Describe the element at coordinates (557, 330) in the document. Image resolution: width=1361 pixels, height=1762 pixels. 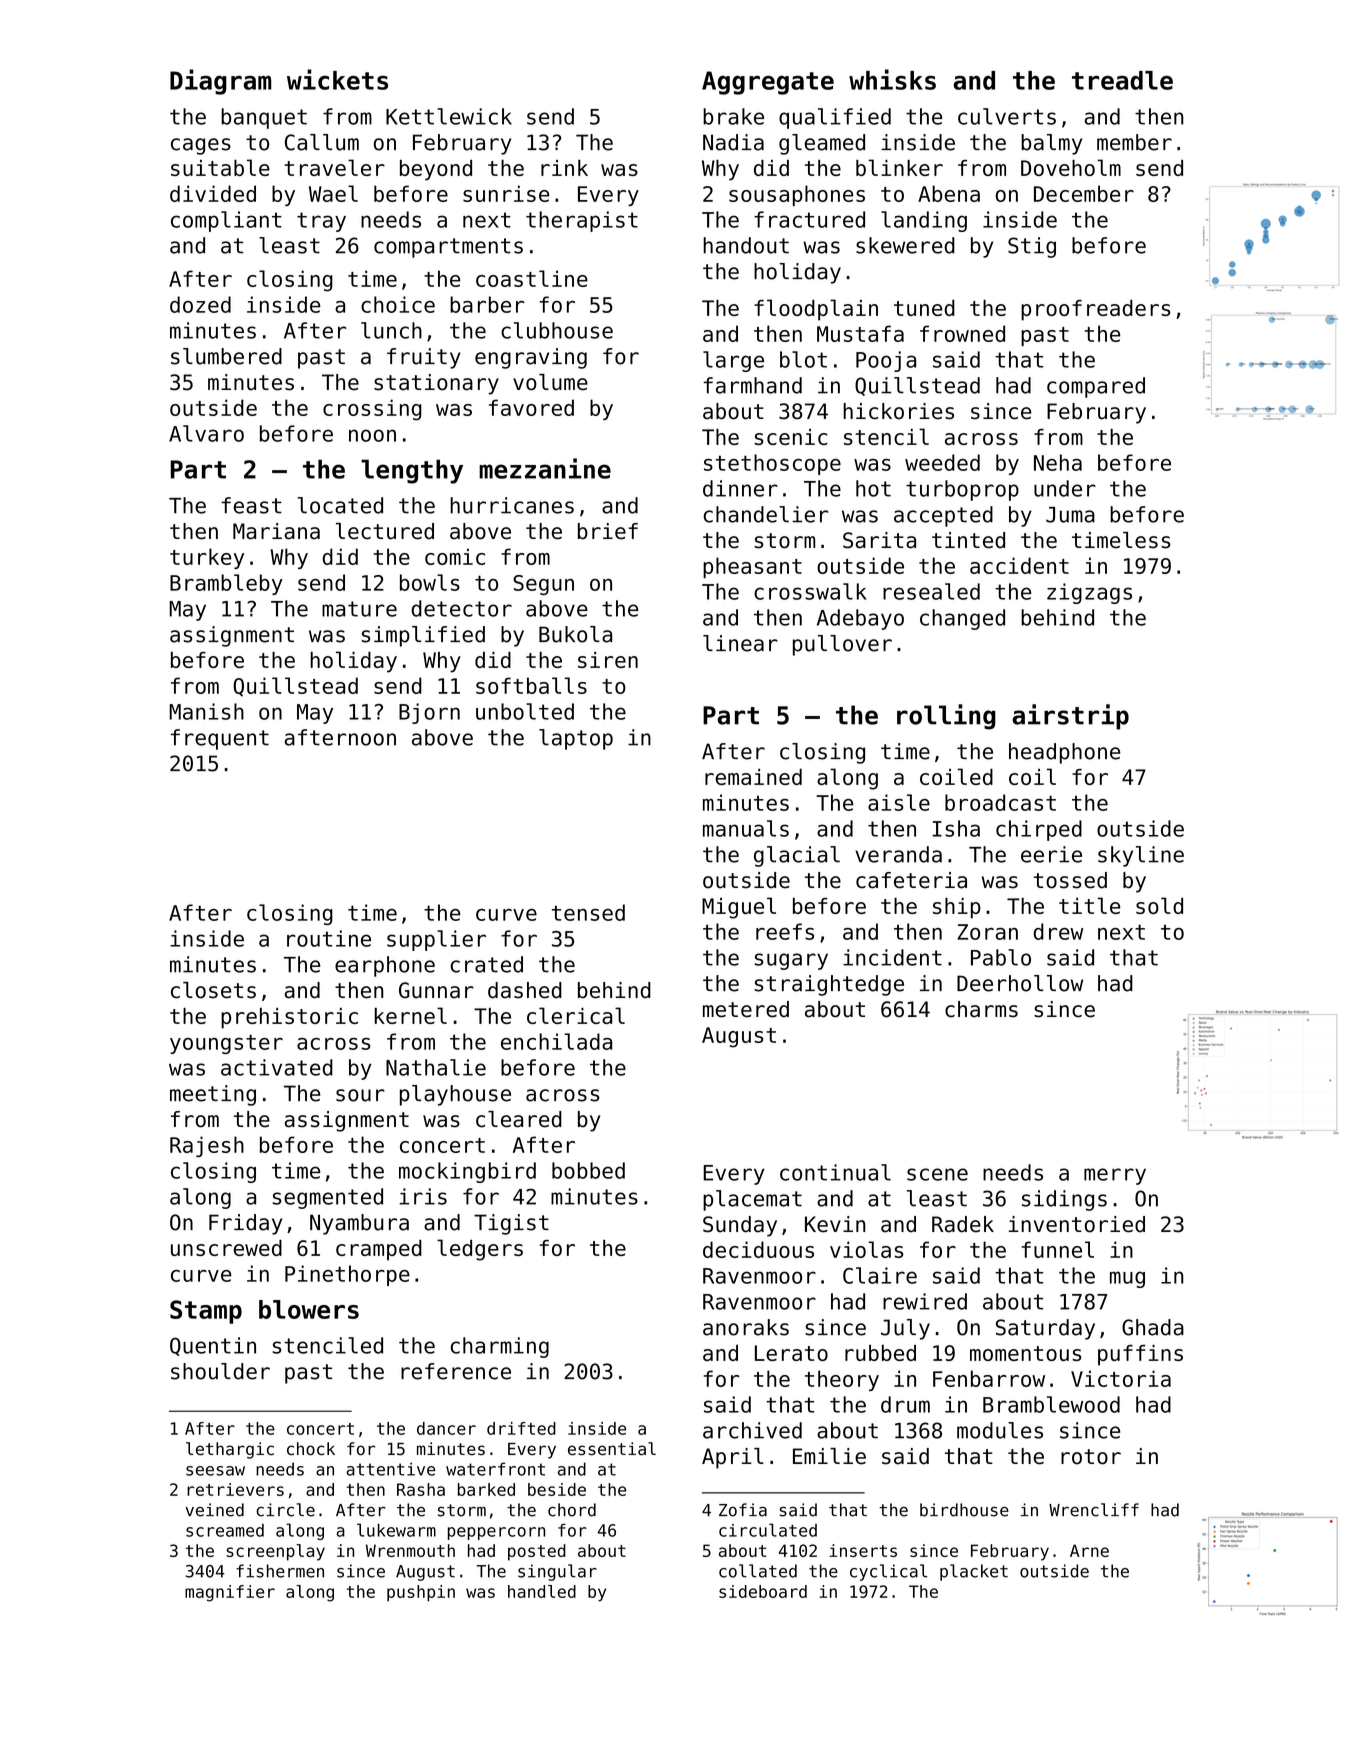
I see `clubhouse` at that location.
